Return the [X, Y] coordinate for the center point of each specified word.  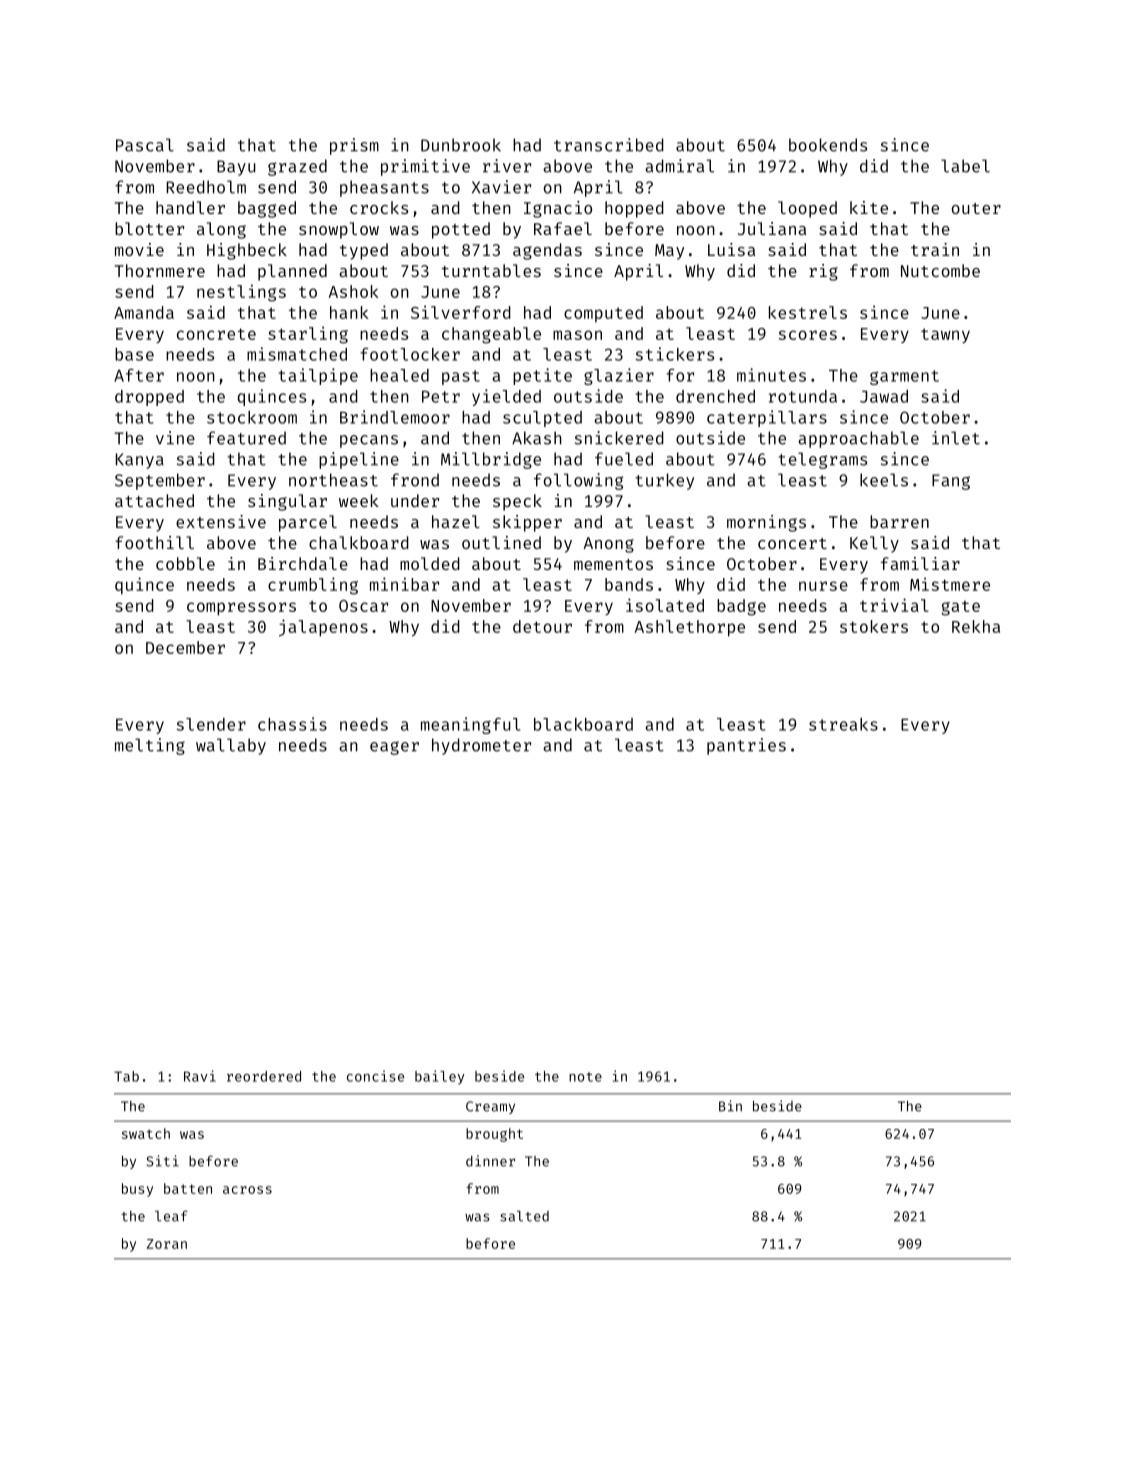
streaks [843, 724]
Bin [730, 1106]
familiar [920, 563]
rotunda [803, 396]
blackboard [583, 724]
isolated [665, 605]
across [247, 1190]
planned [292, 272]
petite [542, 376]
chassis [292, 724]
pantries [746, 746]
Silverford [461, 312]
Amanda [144, 312]
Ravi [200, 1076]
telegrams [822, 460]
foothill [154, 542]
